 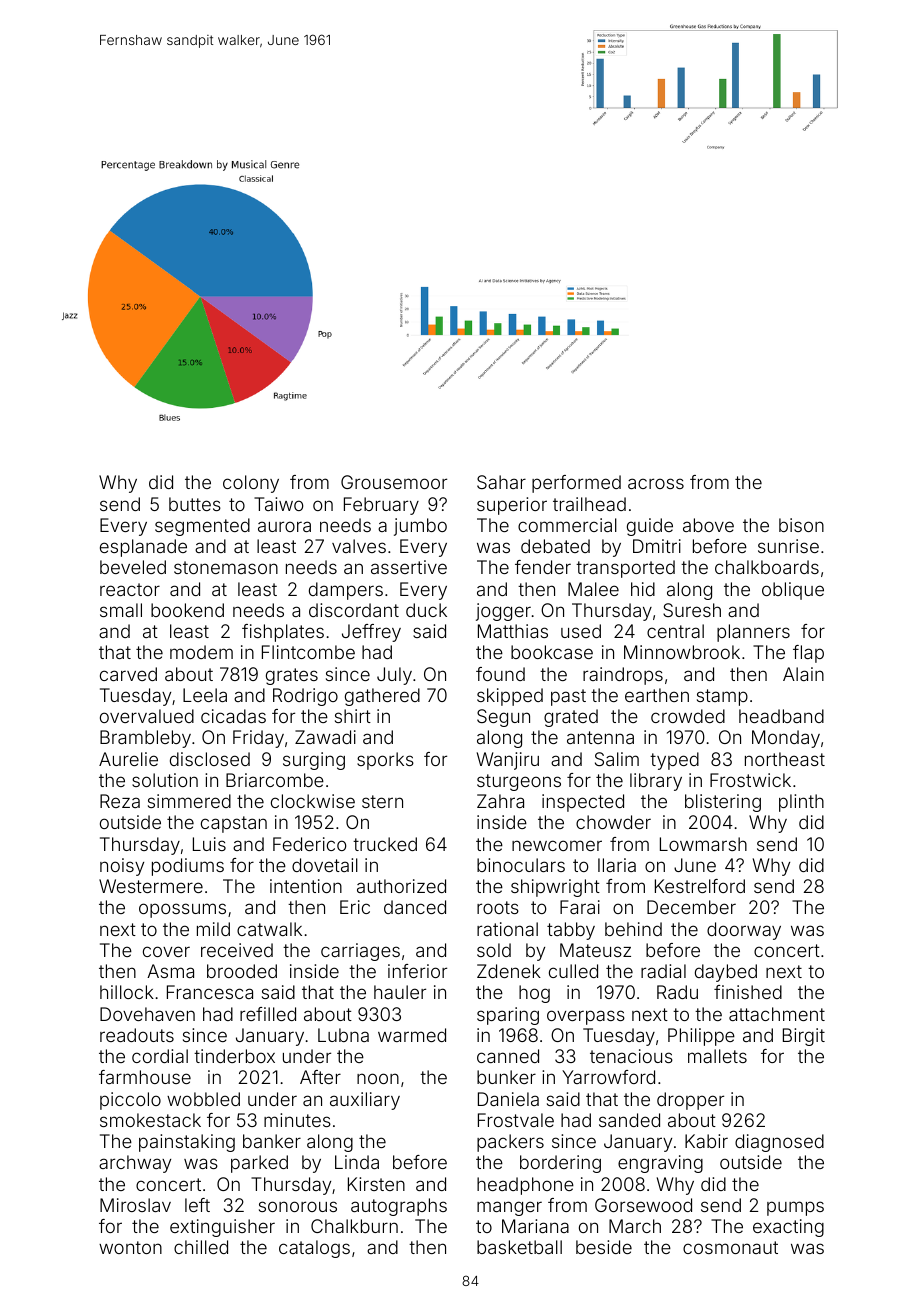 I want to click on Segun, so click(x=503, y=718).
